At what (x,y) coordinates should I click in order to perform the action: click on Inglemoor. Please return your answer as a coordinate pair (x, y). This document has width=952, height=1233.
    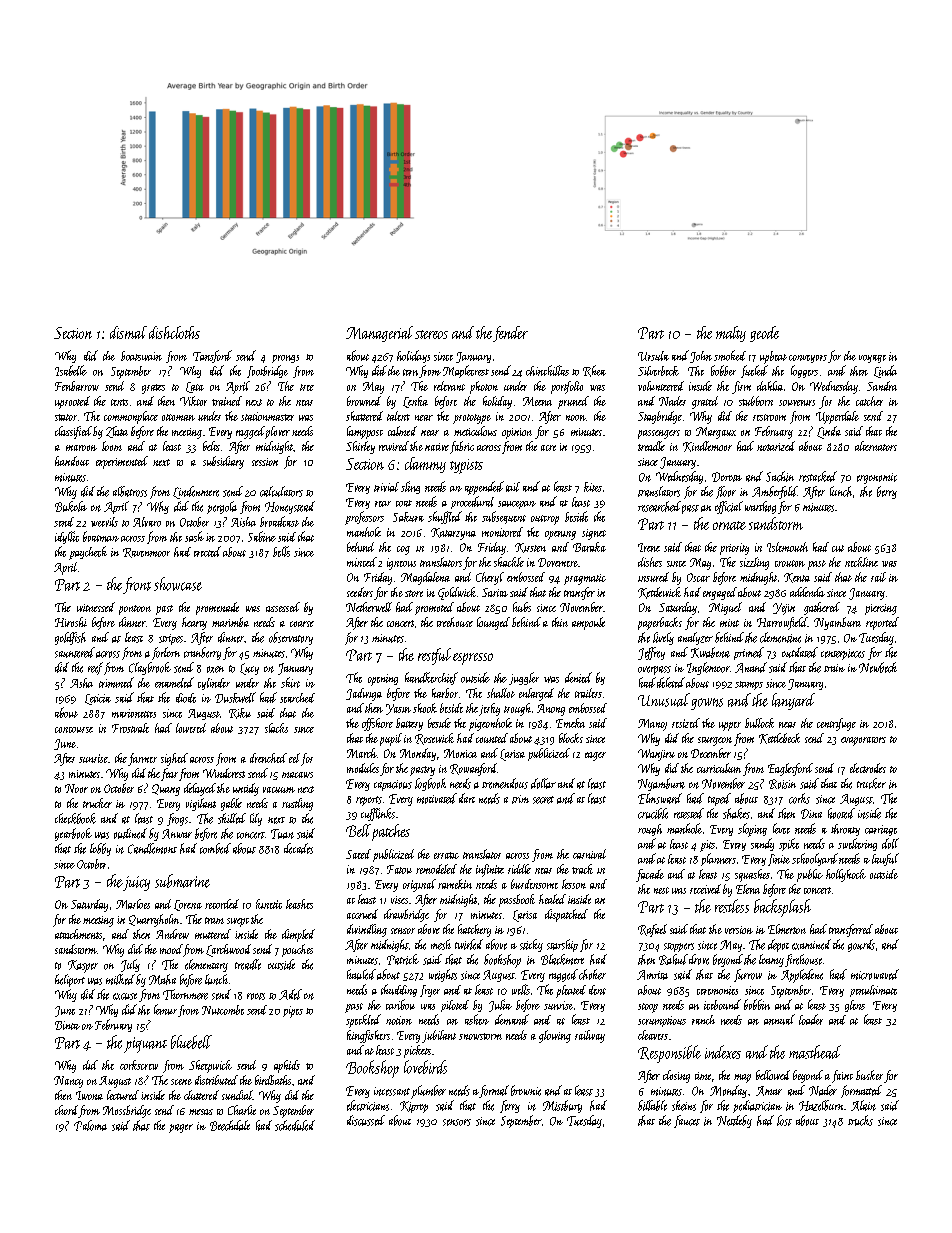
    Looking at the image, I should click on (708, 668).
